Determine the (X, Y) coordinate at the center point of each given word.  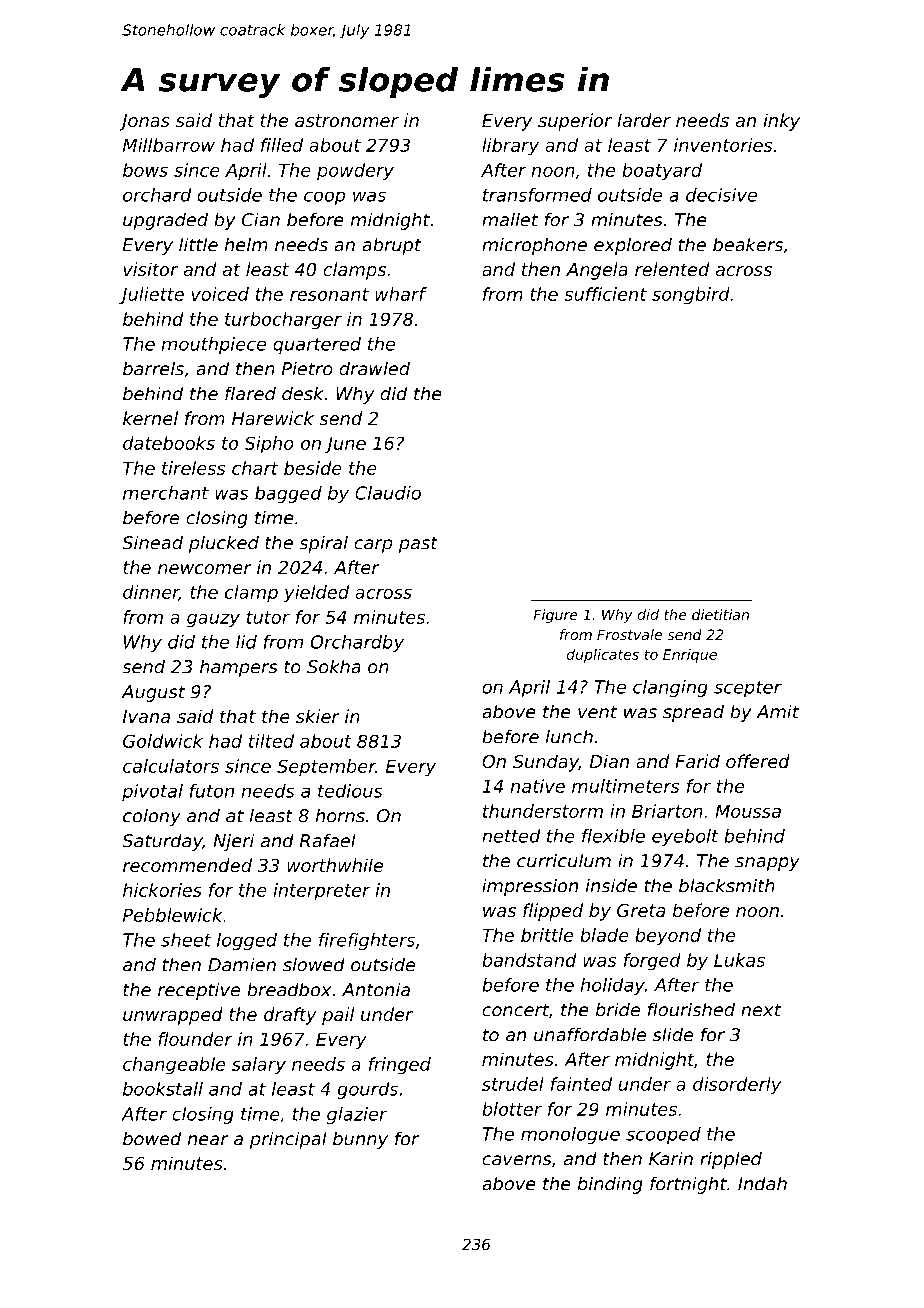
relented (672, 269)
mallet (510, 219)
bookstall (163, 1089)
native (538, 786)
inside (611, 885)
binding (610, 1185)
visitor (150, 269)
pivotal (152, 792)
